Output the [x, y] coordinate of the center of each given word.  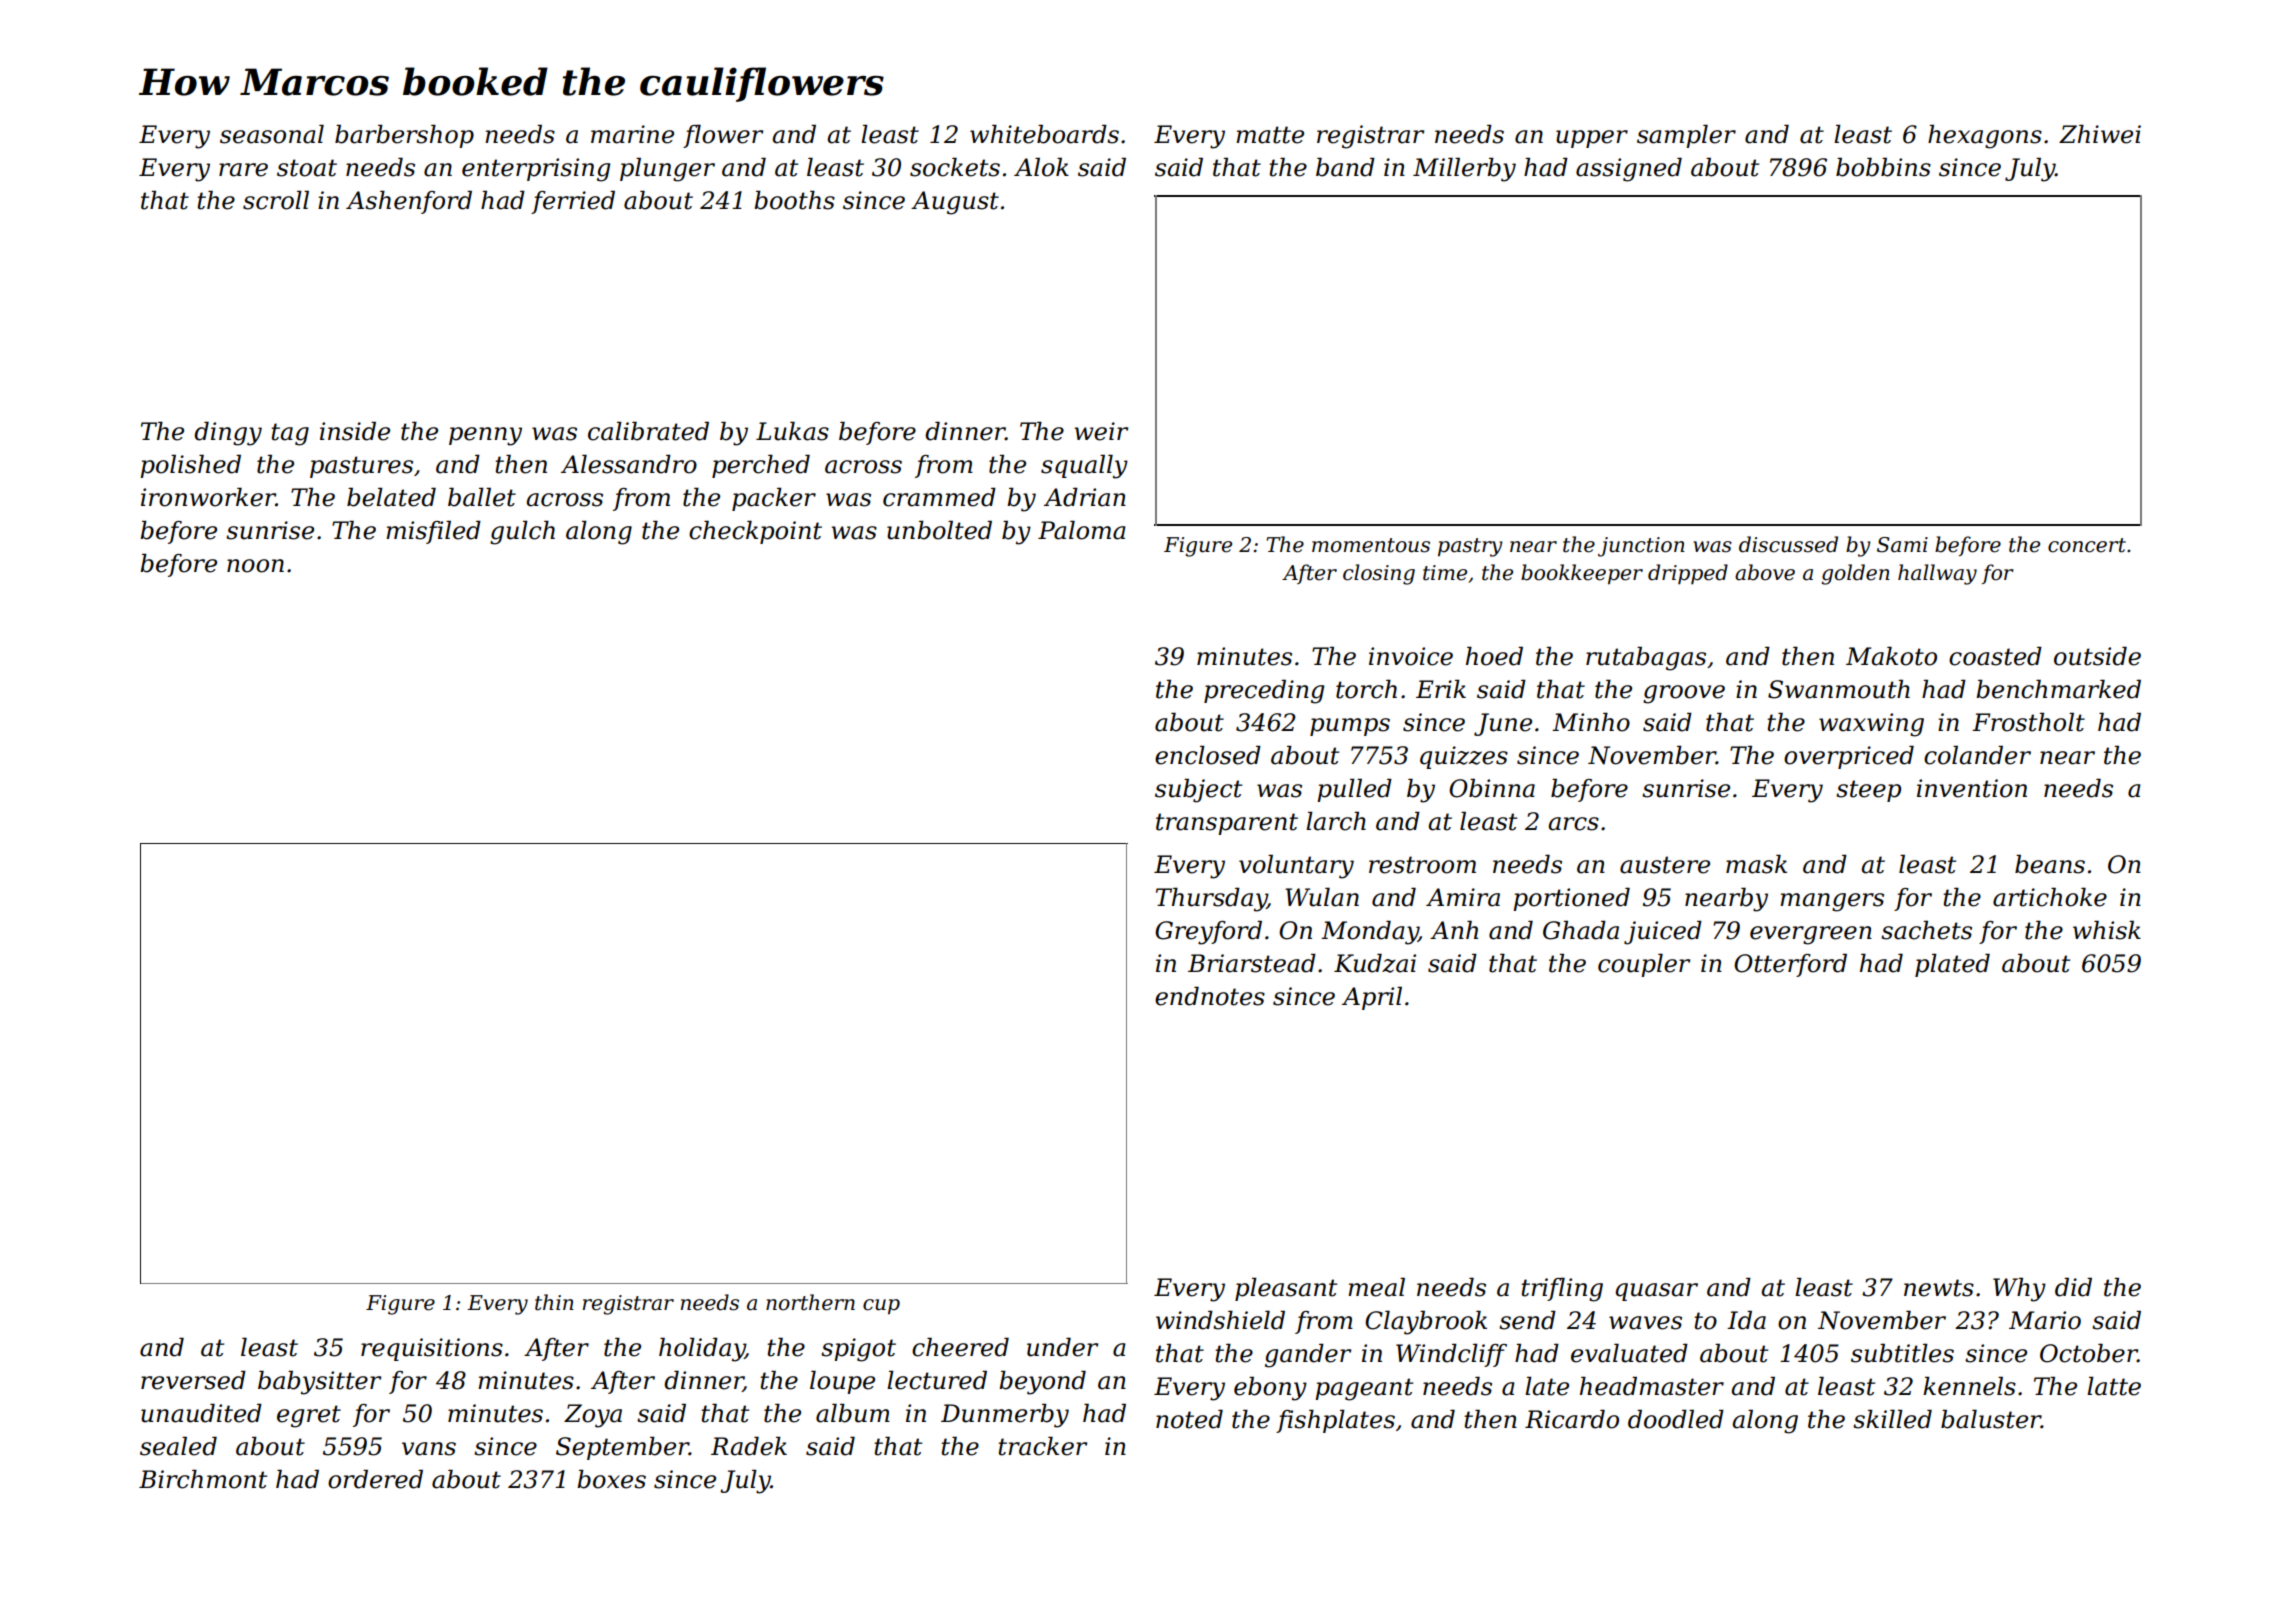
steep [1868, 791]
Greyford [1208, 933]
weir [1101, 431]
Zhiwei [2100, 134]
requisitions [432, 1349]
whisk [2107, 930]
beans [2050, 864]
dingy [228, 434]
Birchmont [203, 1479]
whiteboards [1044, 134]
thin [554, 1302]
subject [1198, 791]
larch [1336, 821]
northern [810, 1302]
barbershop [404, 136]
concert [2087, 545]
